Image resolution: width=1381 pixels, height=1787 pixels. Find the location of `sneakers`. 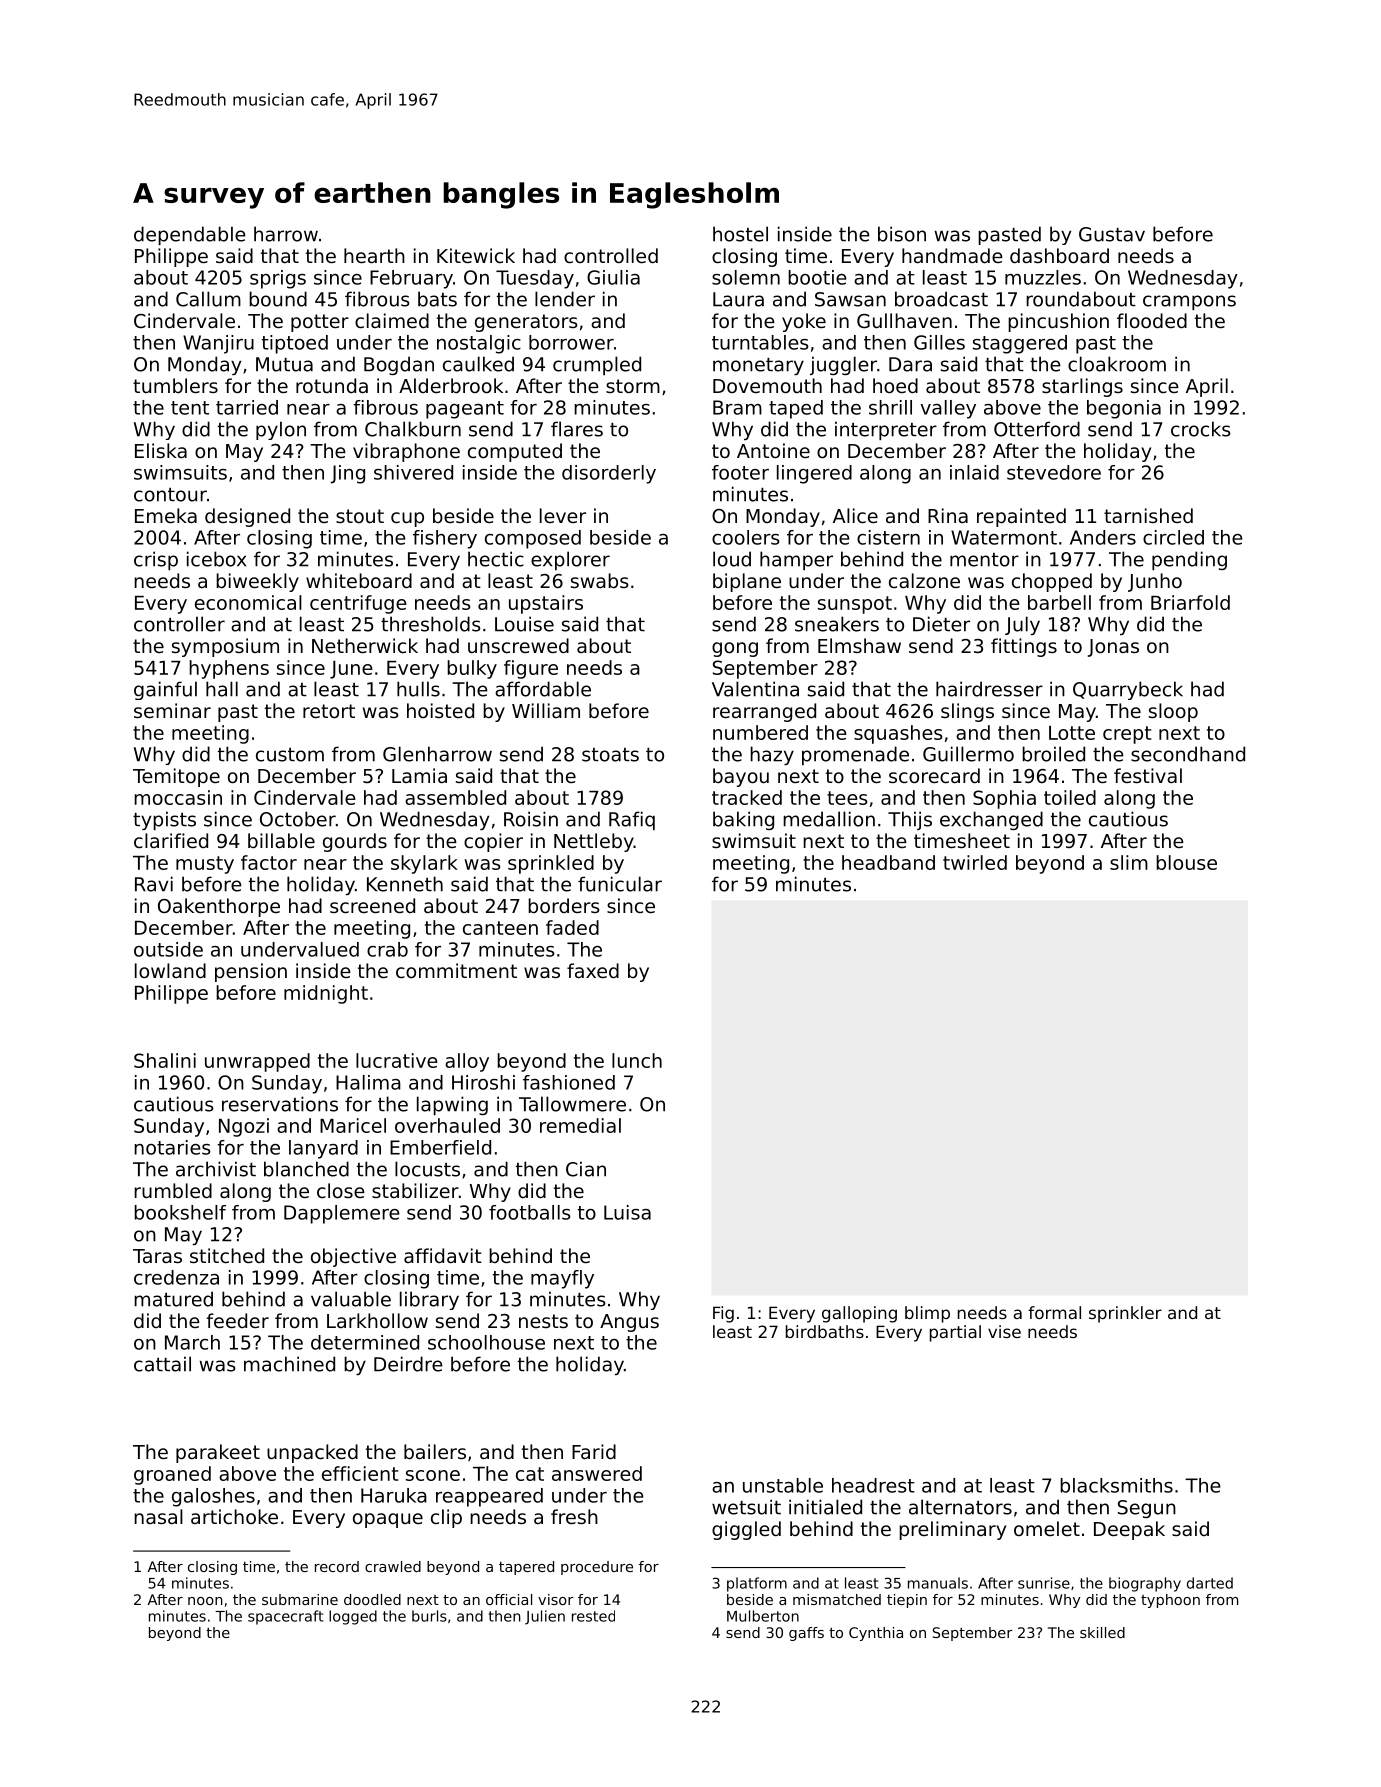

sneakers is located at coordinates (837, 624).
